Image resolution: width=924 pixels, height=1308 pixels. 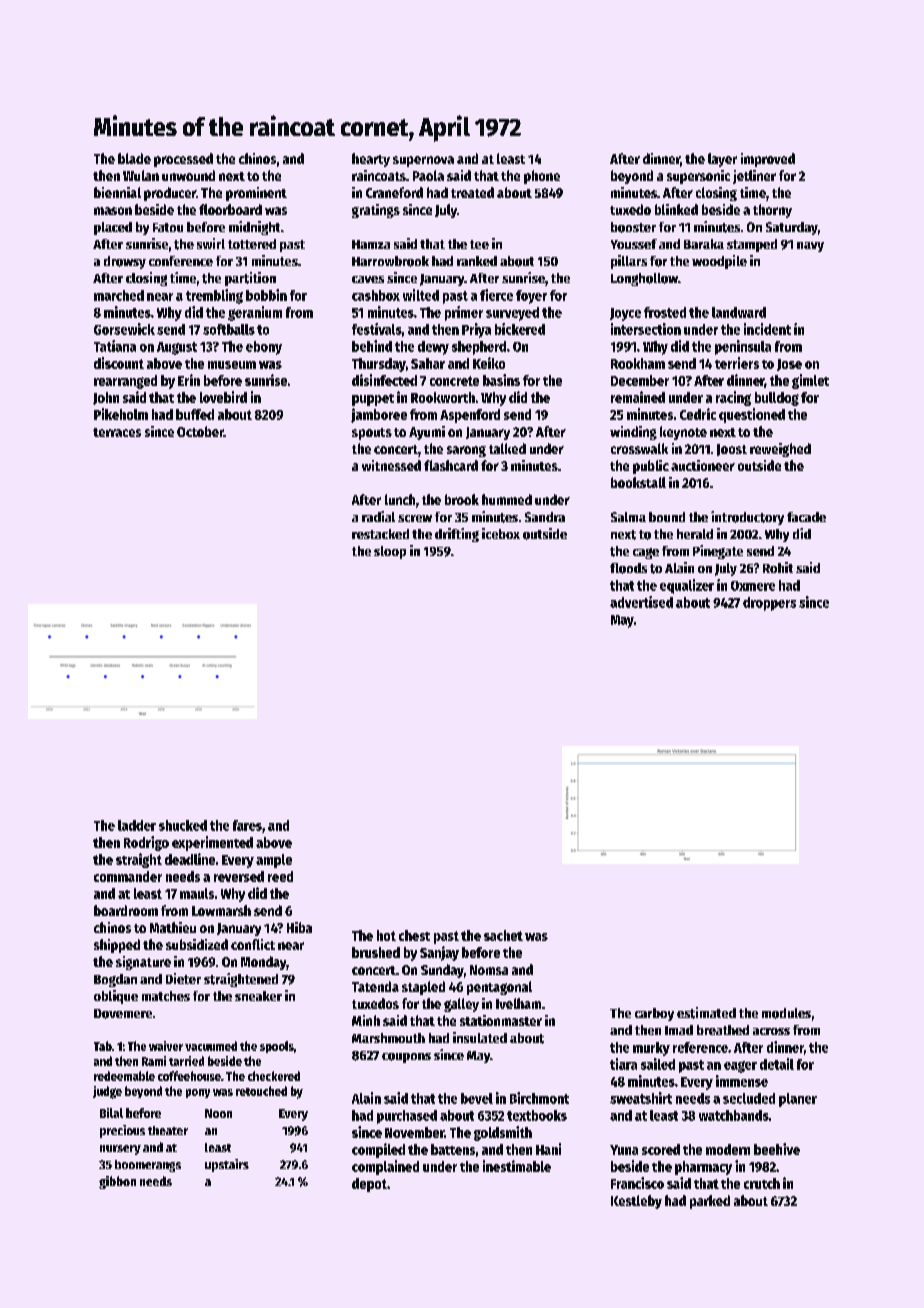 What do you see at coordinates (722, 160) in the screenshot?
I see `layer` at bounding box center [722, 160].
